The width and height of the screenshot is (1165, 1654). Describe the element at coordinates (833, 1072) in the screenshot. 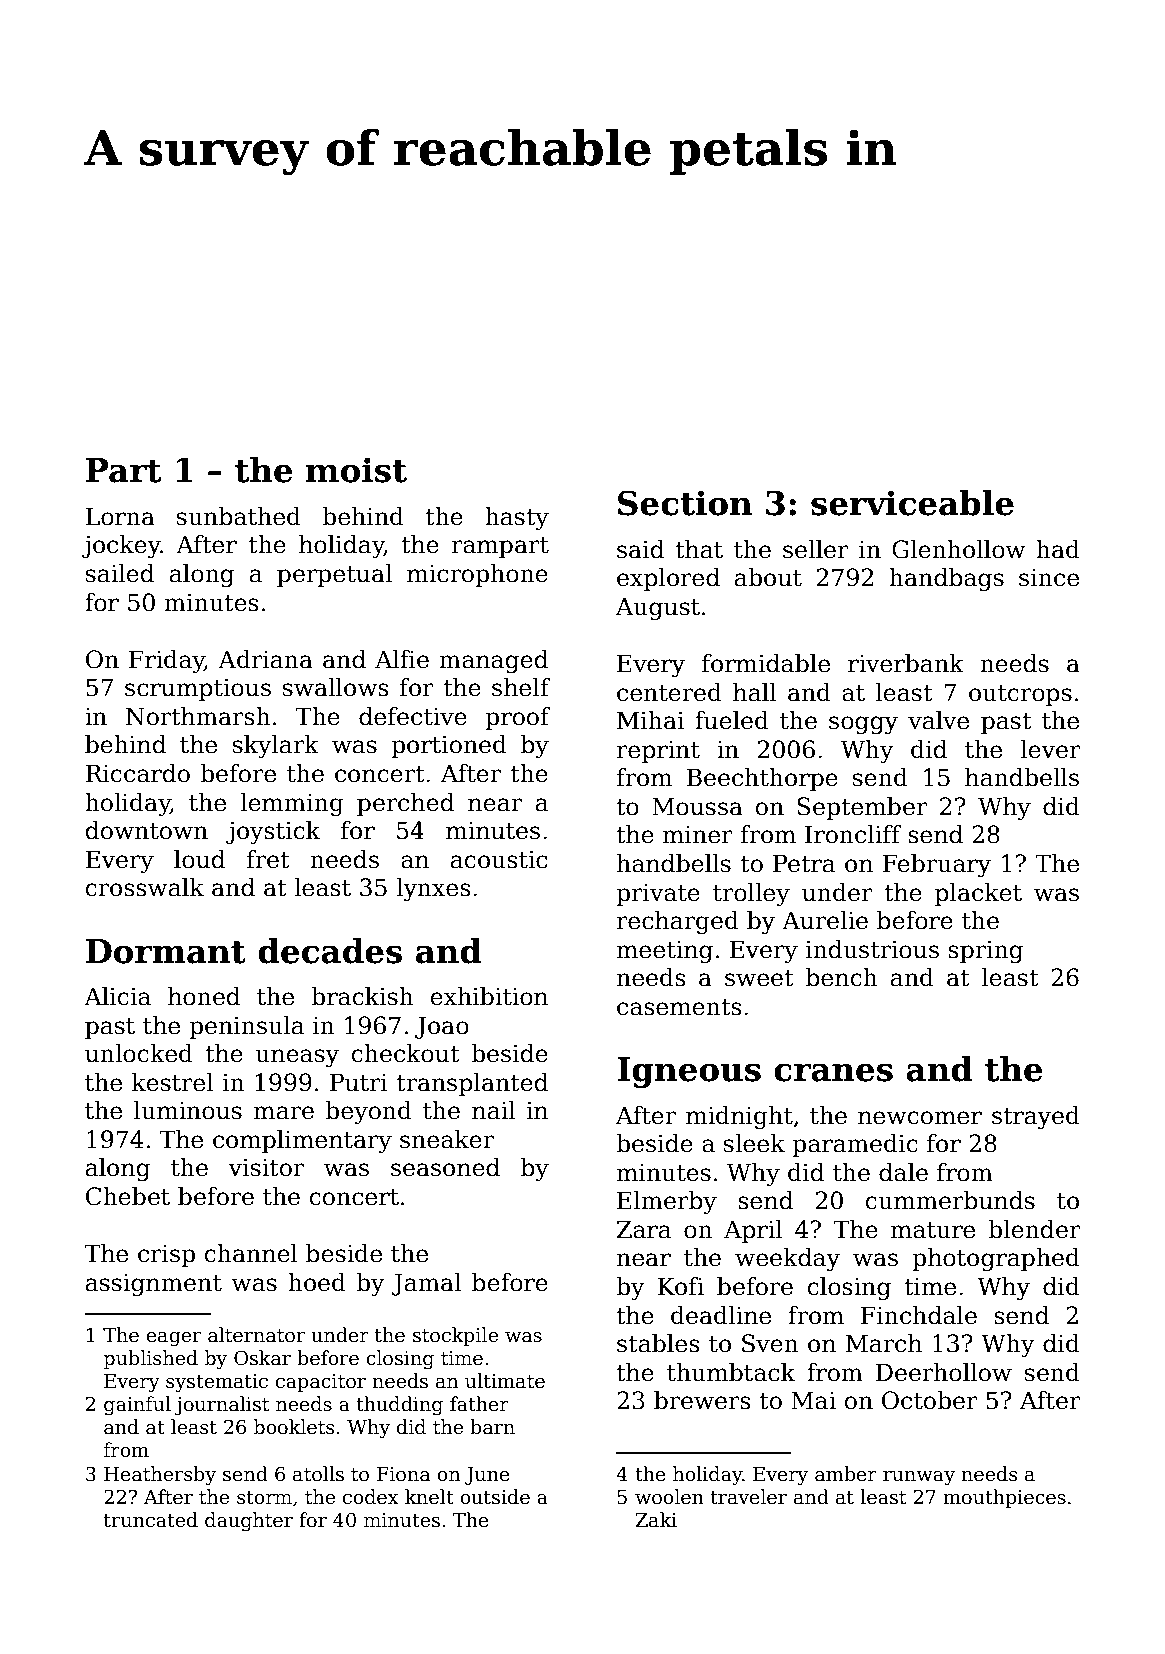

I see `cranes` at that location.
